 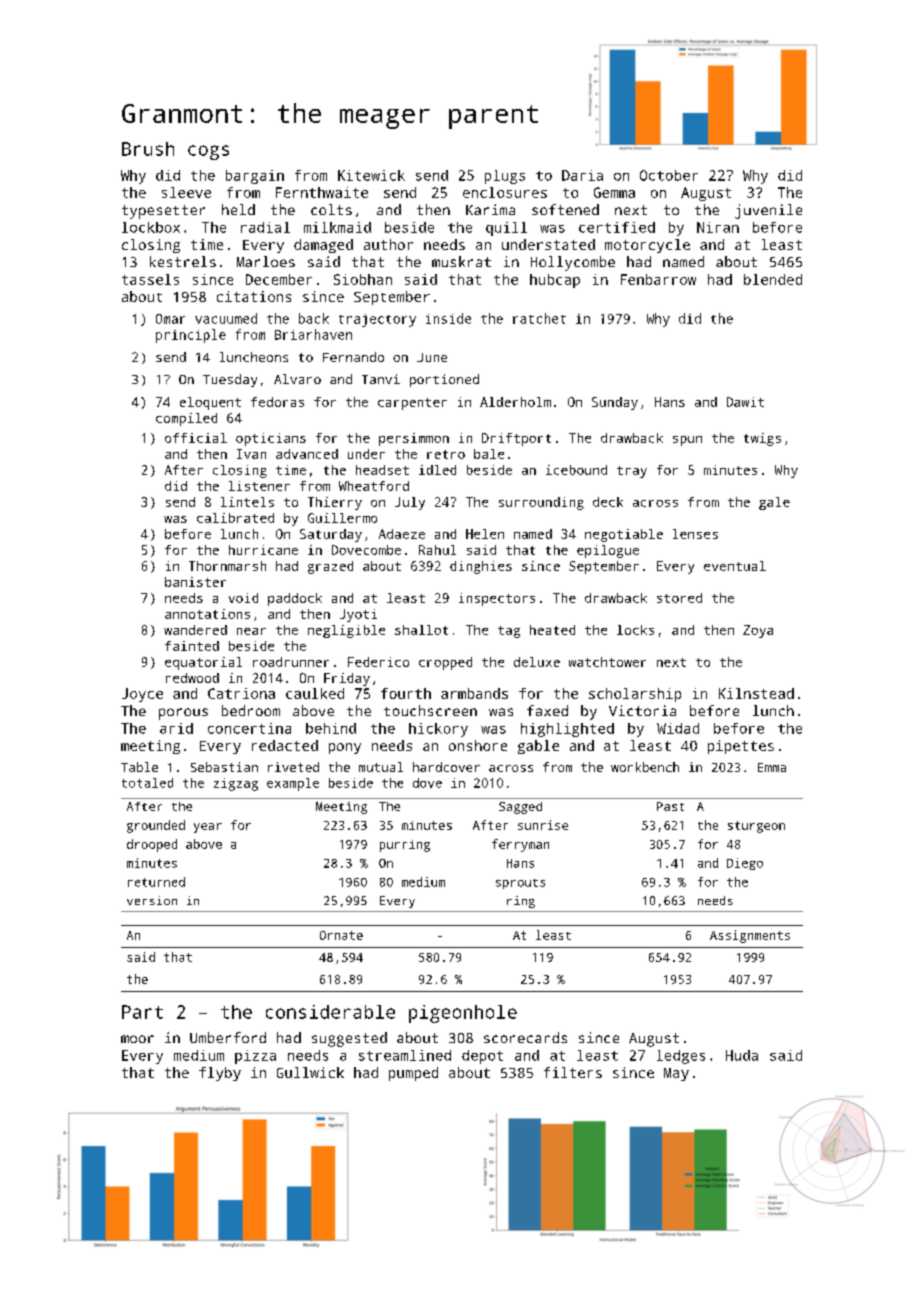 I want to click on cogs, so click(x=208, y=152).
